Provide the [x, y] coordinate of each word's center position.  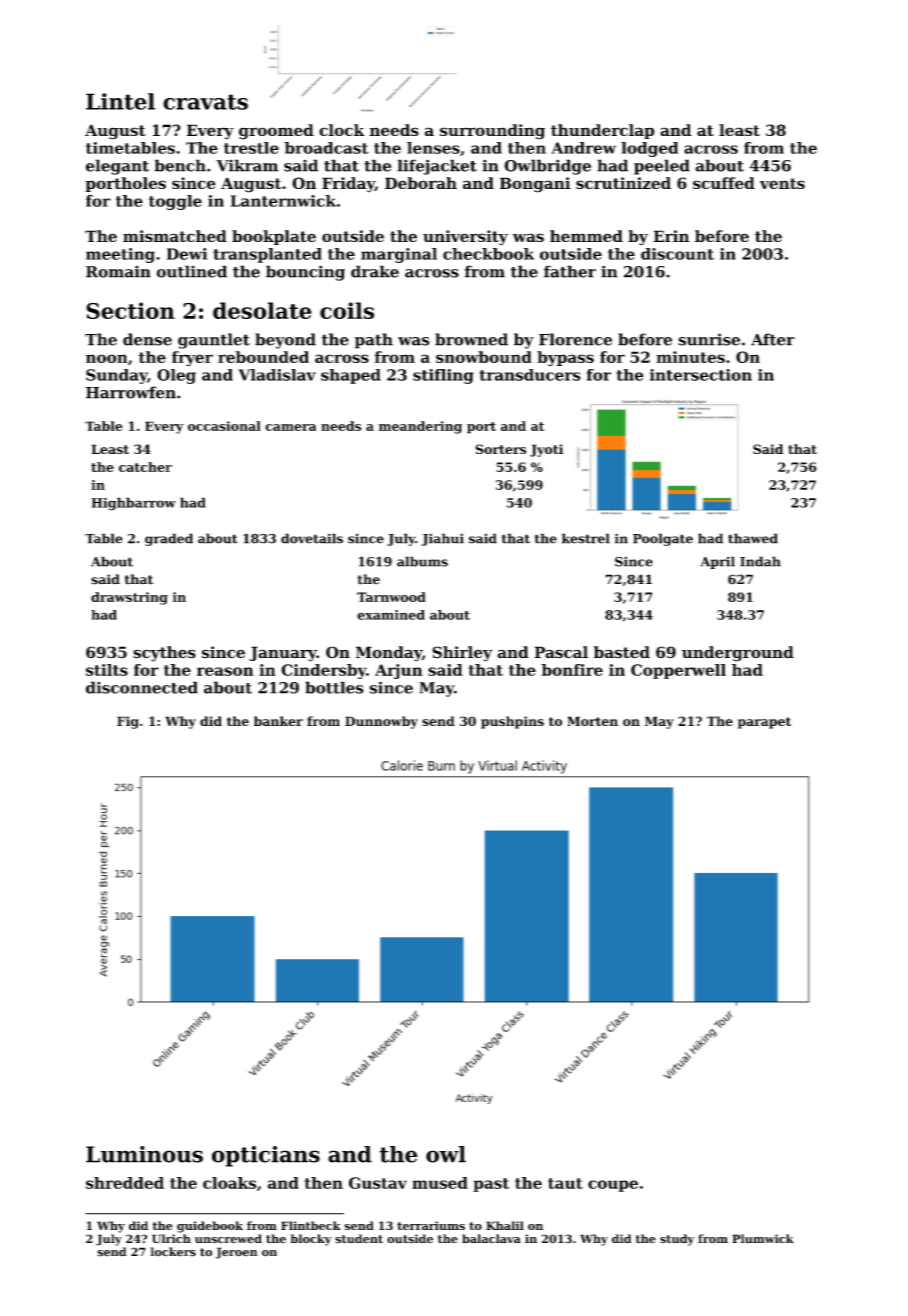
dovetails [312, 538]
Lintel [120, 101]
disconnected [142, 687]
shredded [125, 1183]
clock [342, 130]
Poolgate [663, 539]
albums [422, 561]
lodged [649, 149]
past [491, 1185]
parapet [764, 723]
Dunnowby [381, 722]
